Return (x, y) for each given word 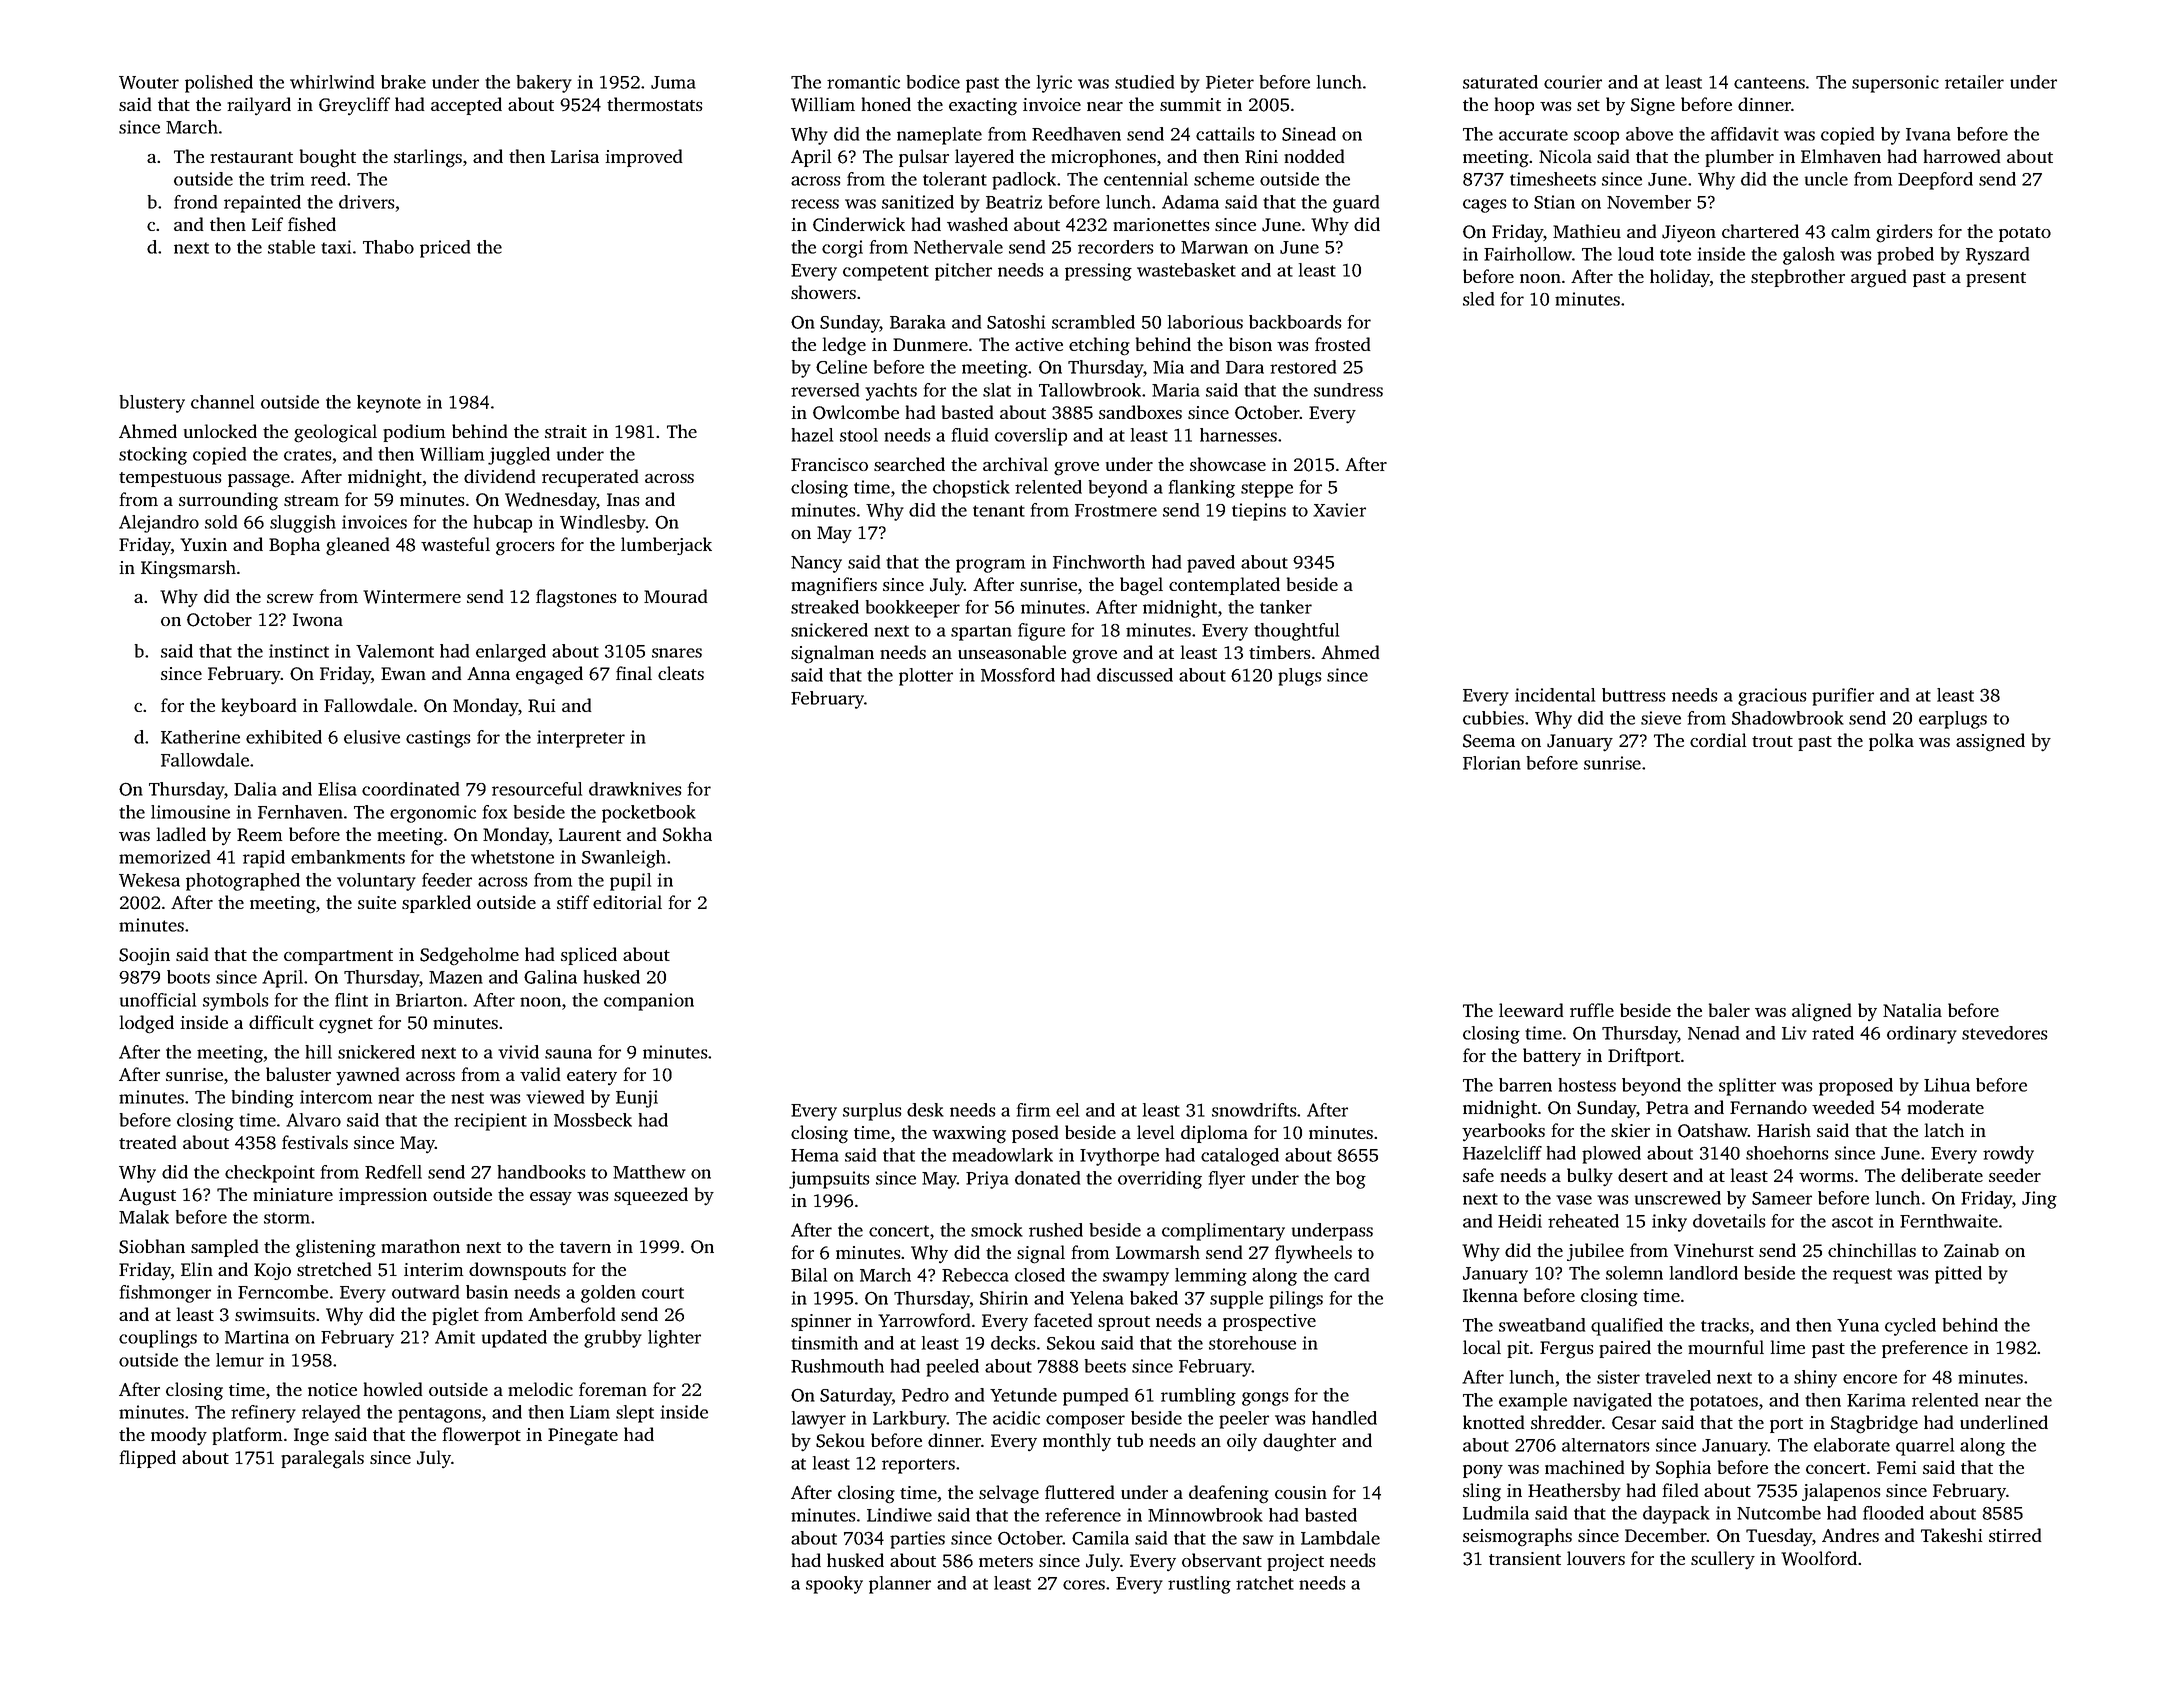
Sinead (1309, 134)
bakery (544, 84)
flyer (1227, 1180)
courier (1573, 82)
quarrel (1925, 1447)
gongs (1265, 1399)
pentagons (439, 1415)
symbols (235, 1002)
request (1862, 1276)
